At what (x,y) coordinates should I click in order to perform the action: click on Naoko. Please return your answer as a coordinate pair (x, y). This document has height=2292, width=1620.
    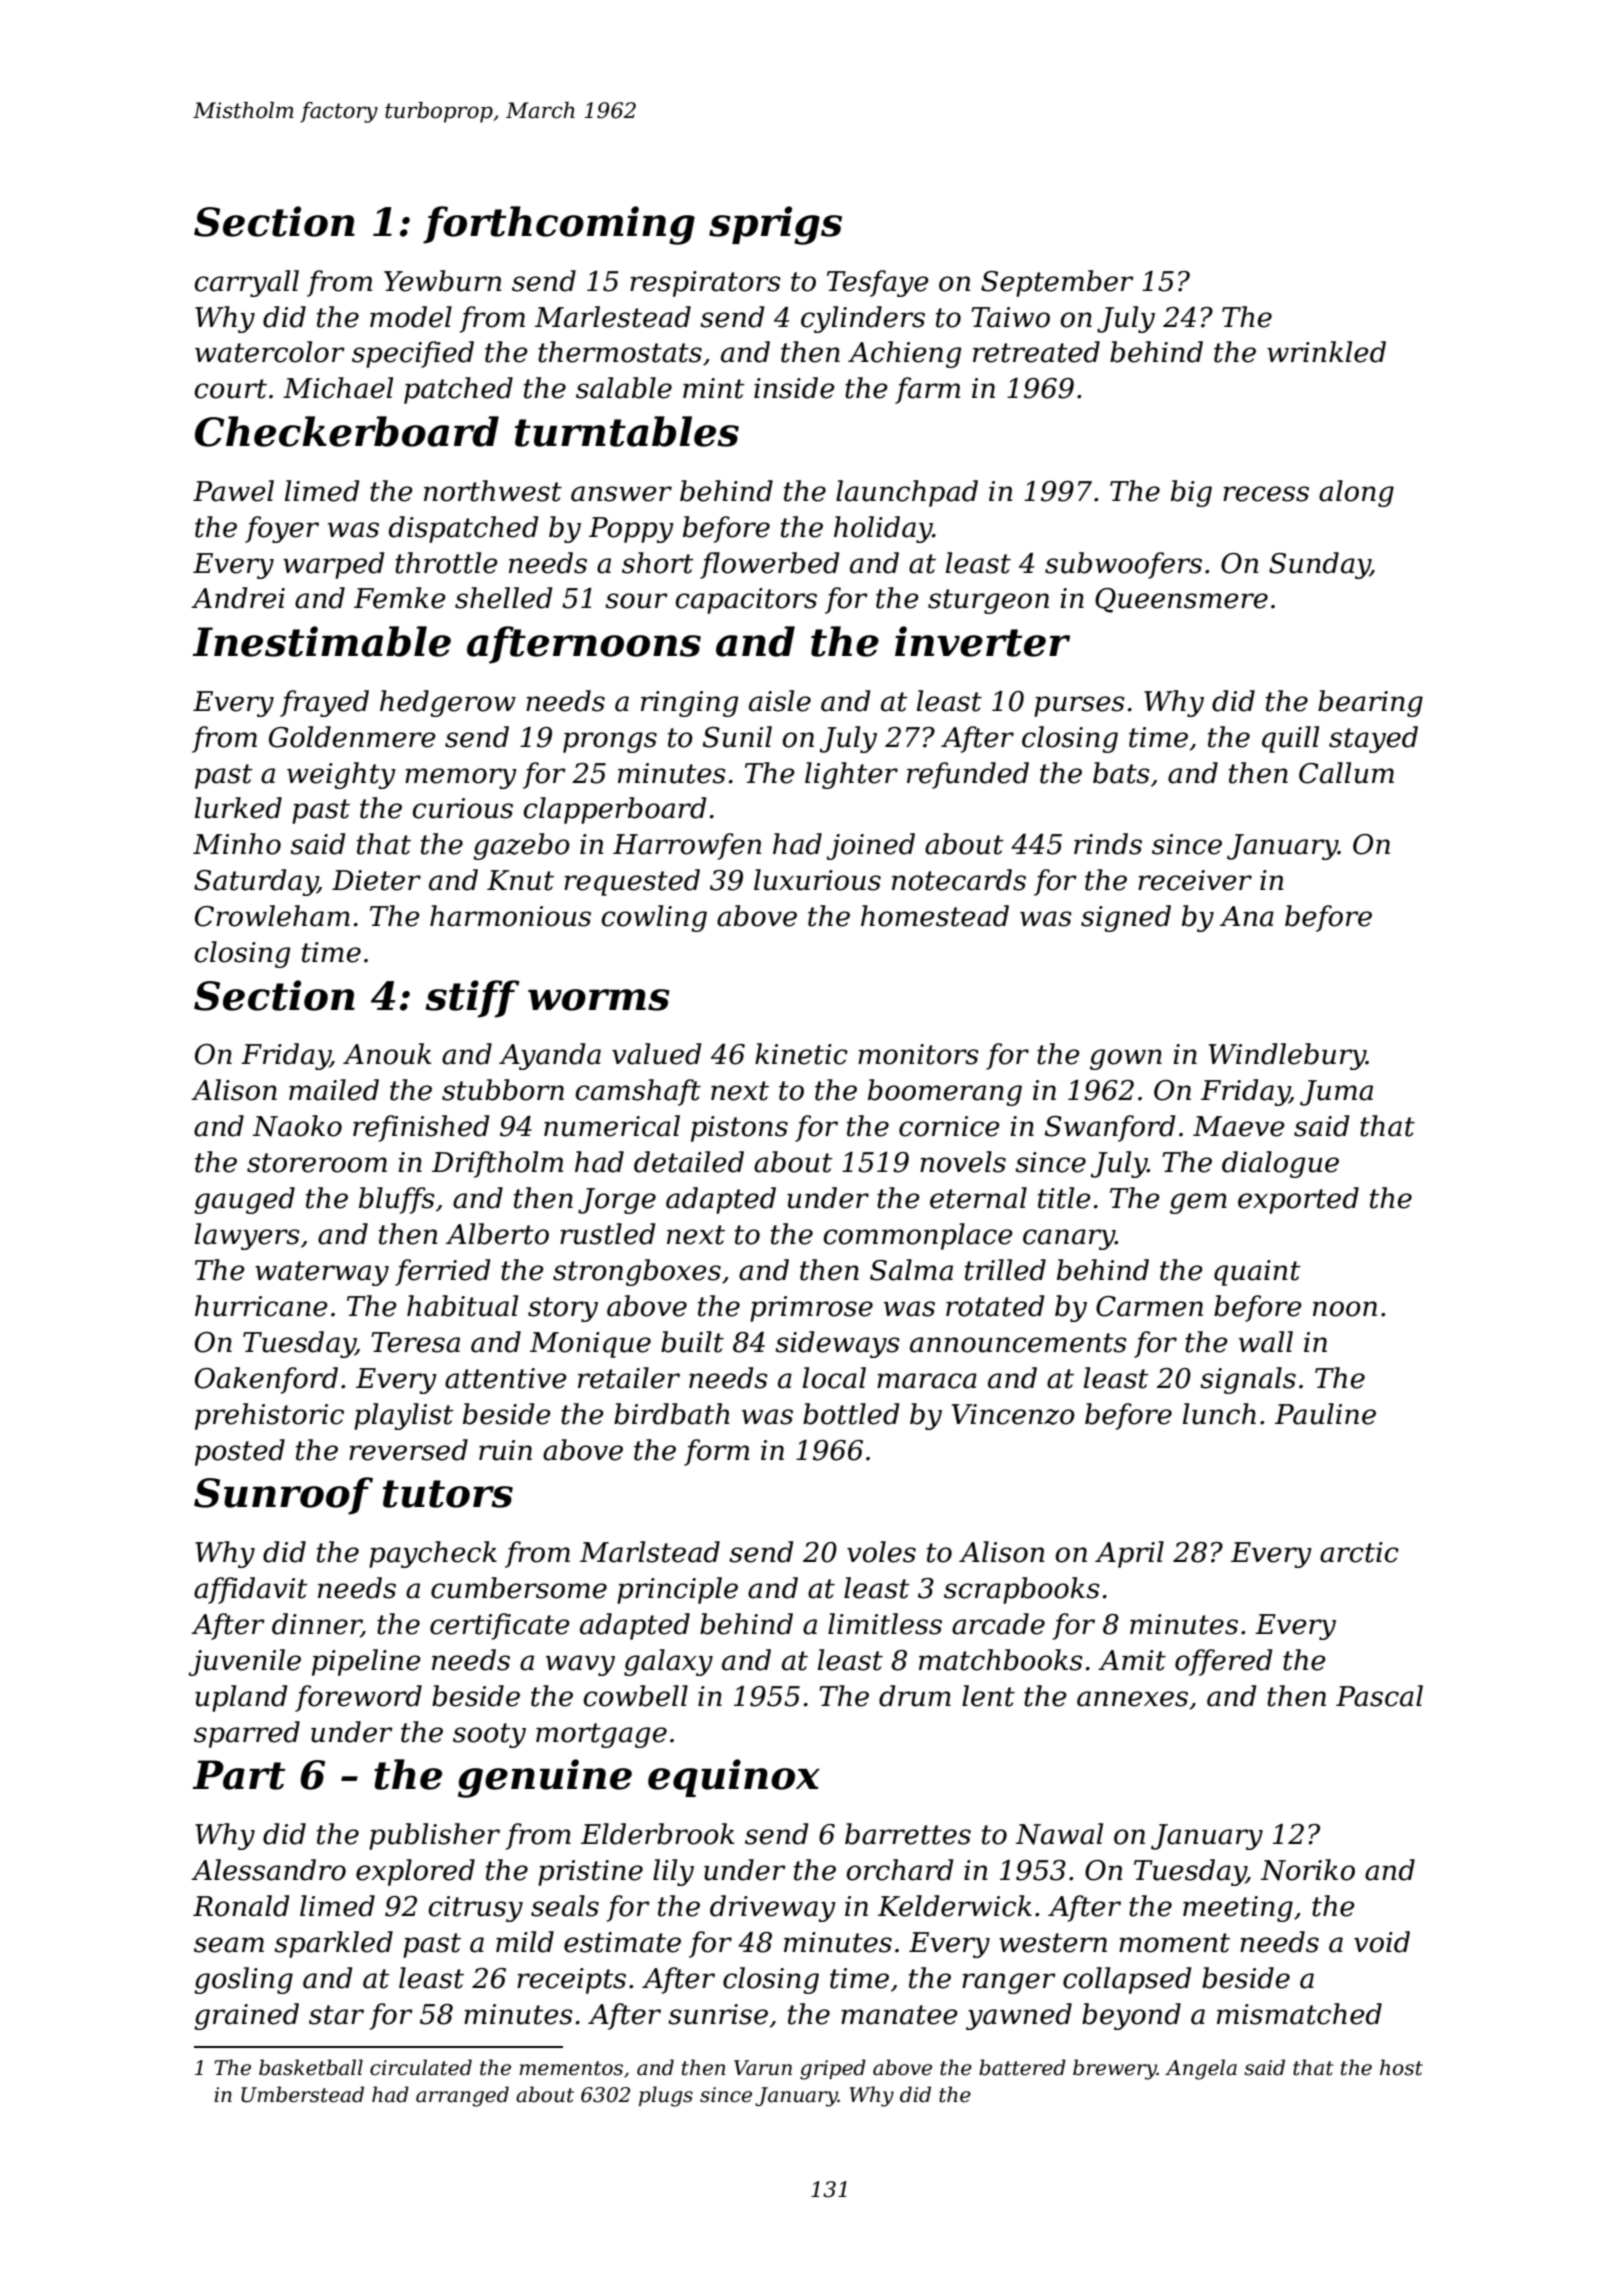
    Looking at the image, I should click on (297, 1126).
